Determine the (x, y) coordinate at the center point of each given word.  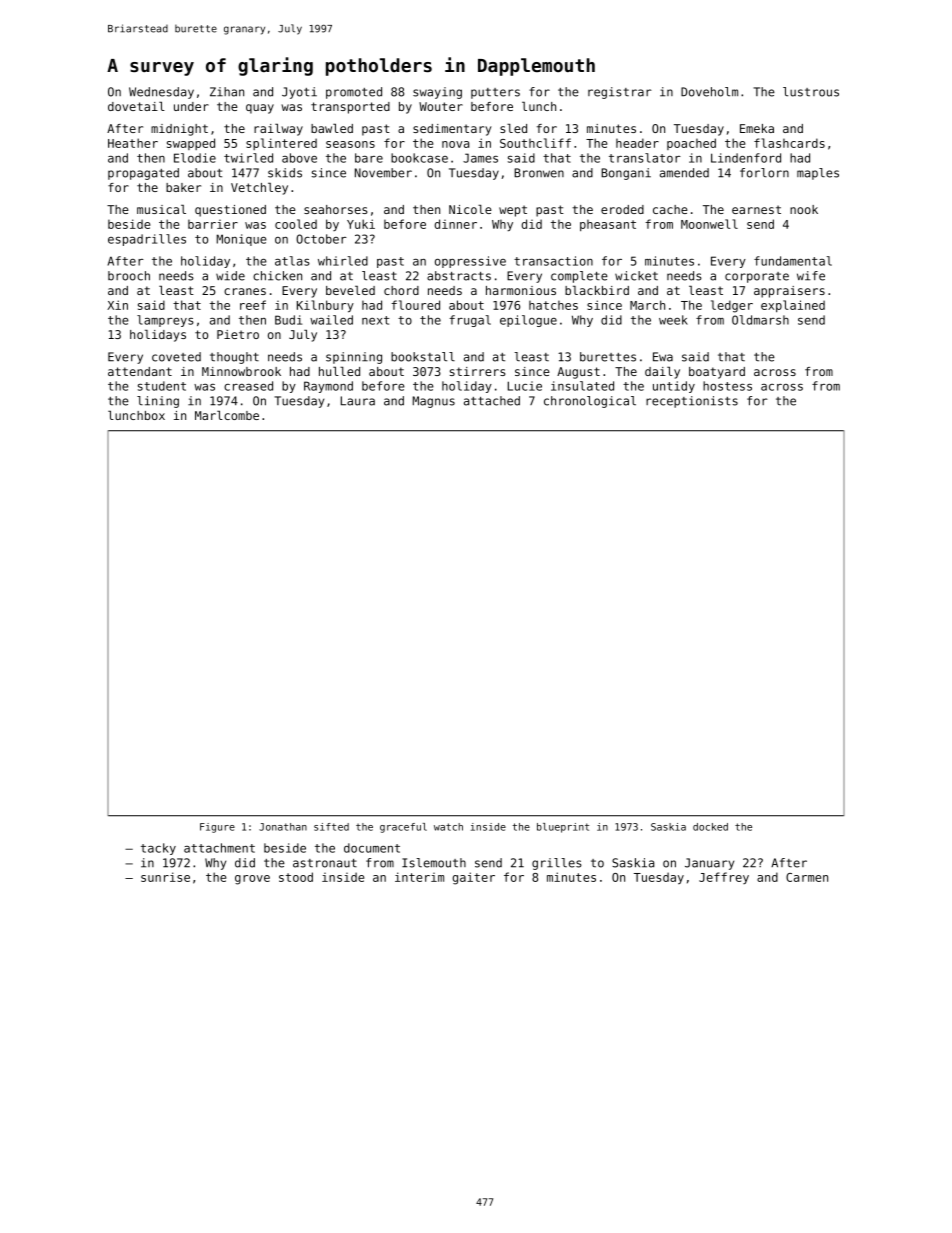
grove (252, 880)
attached (492, 401)
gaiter (473, 878)
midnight (179, 130)
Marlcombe (227, 415)
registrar (620, 93)
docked (710, 827)
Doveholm (709, 92)
